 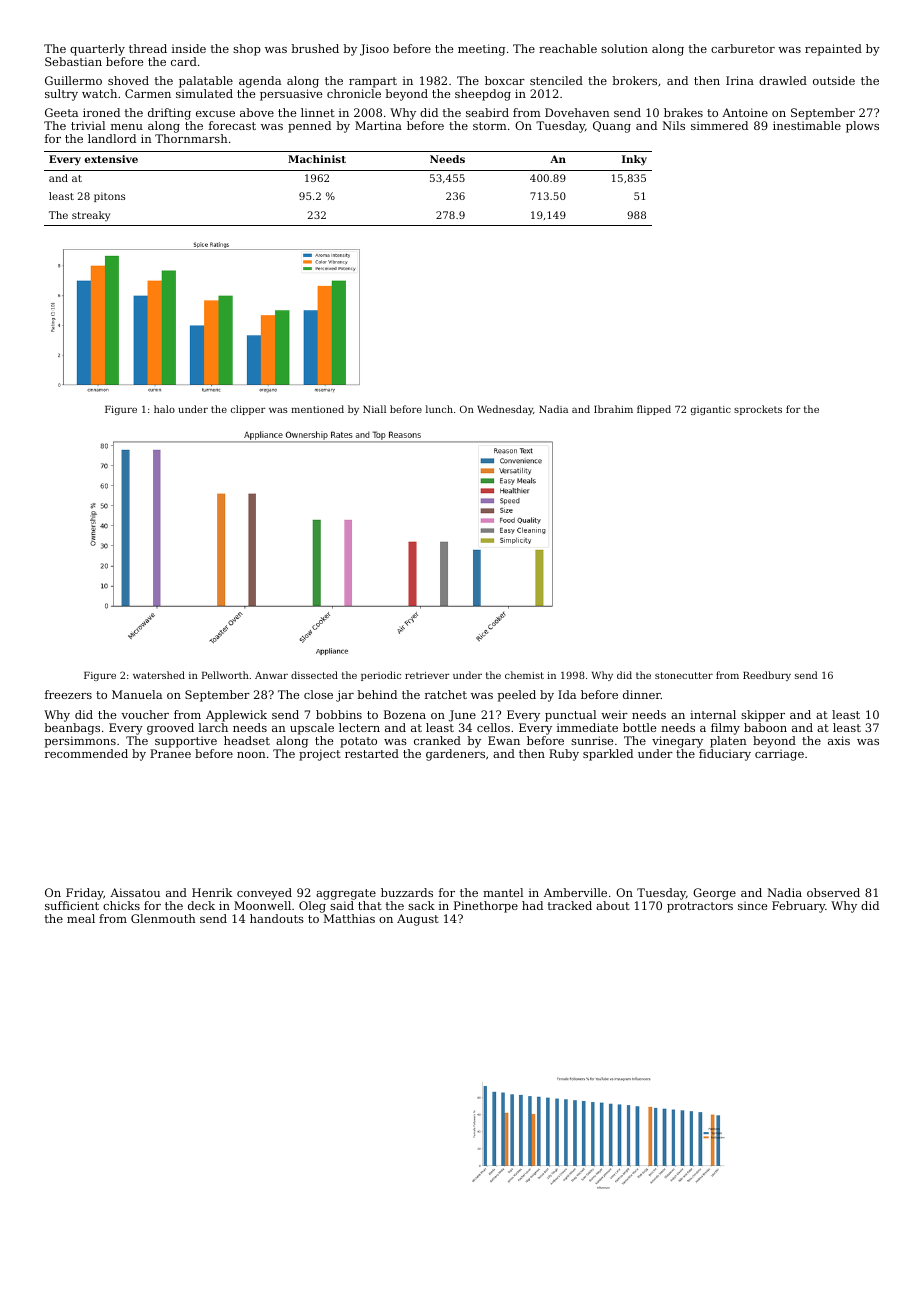 What do you see at coordinates (613, 409) in the document?
I see `Ibrahim` at bounding box center [613, 409].
